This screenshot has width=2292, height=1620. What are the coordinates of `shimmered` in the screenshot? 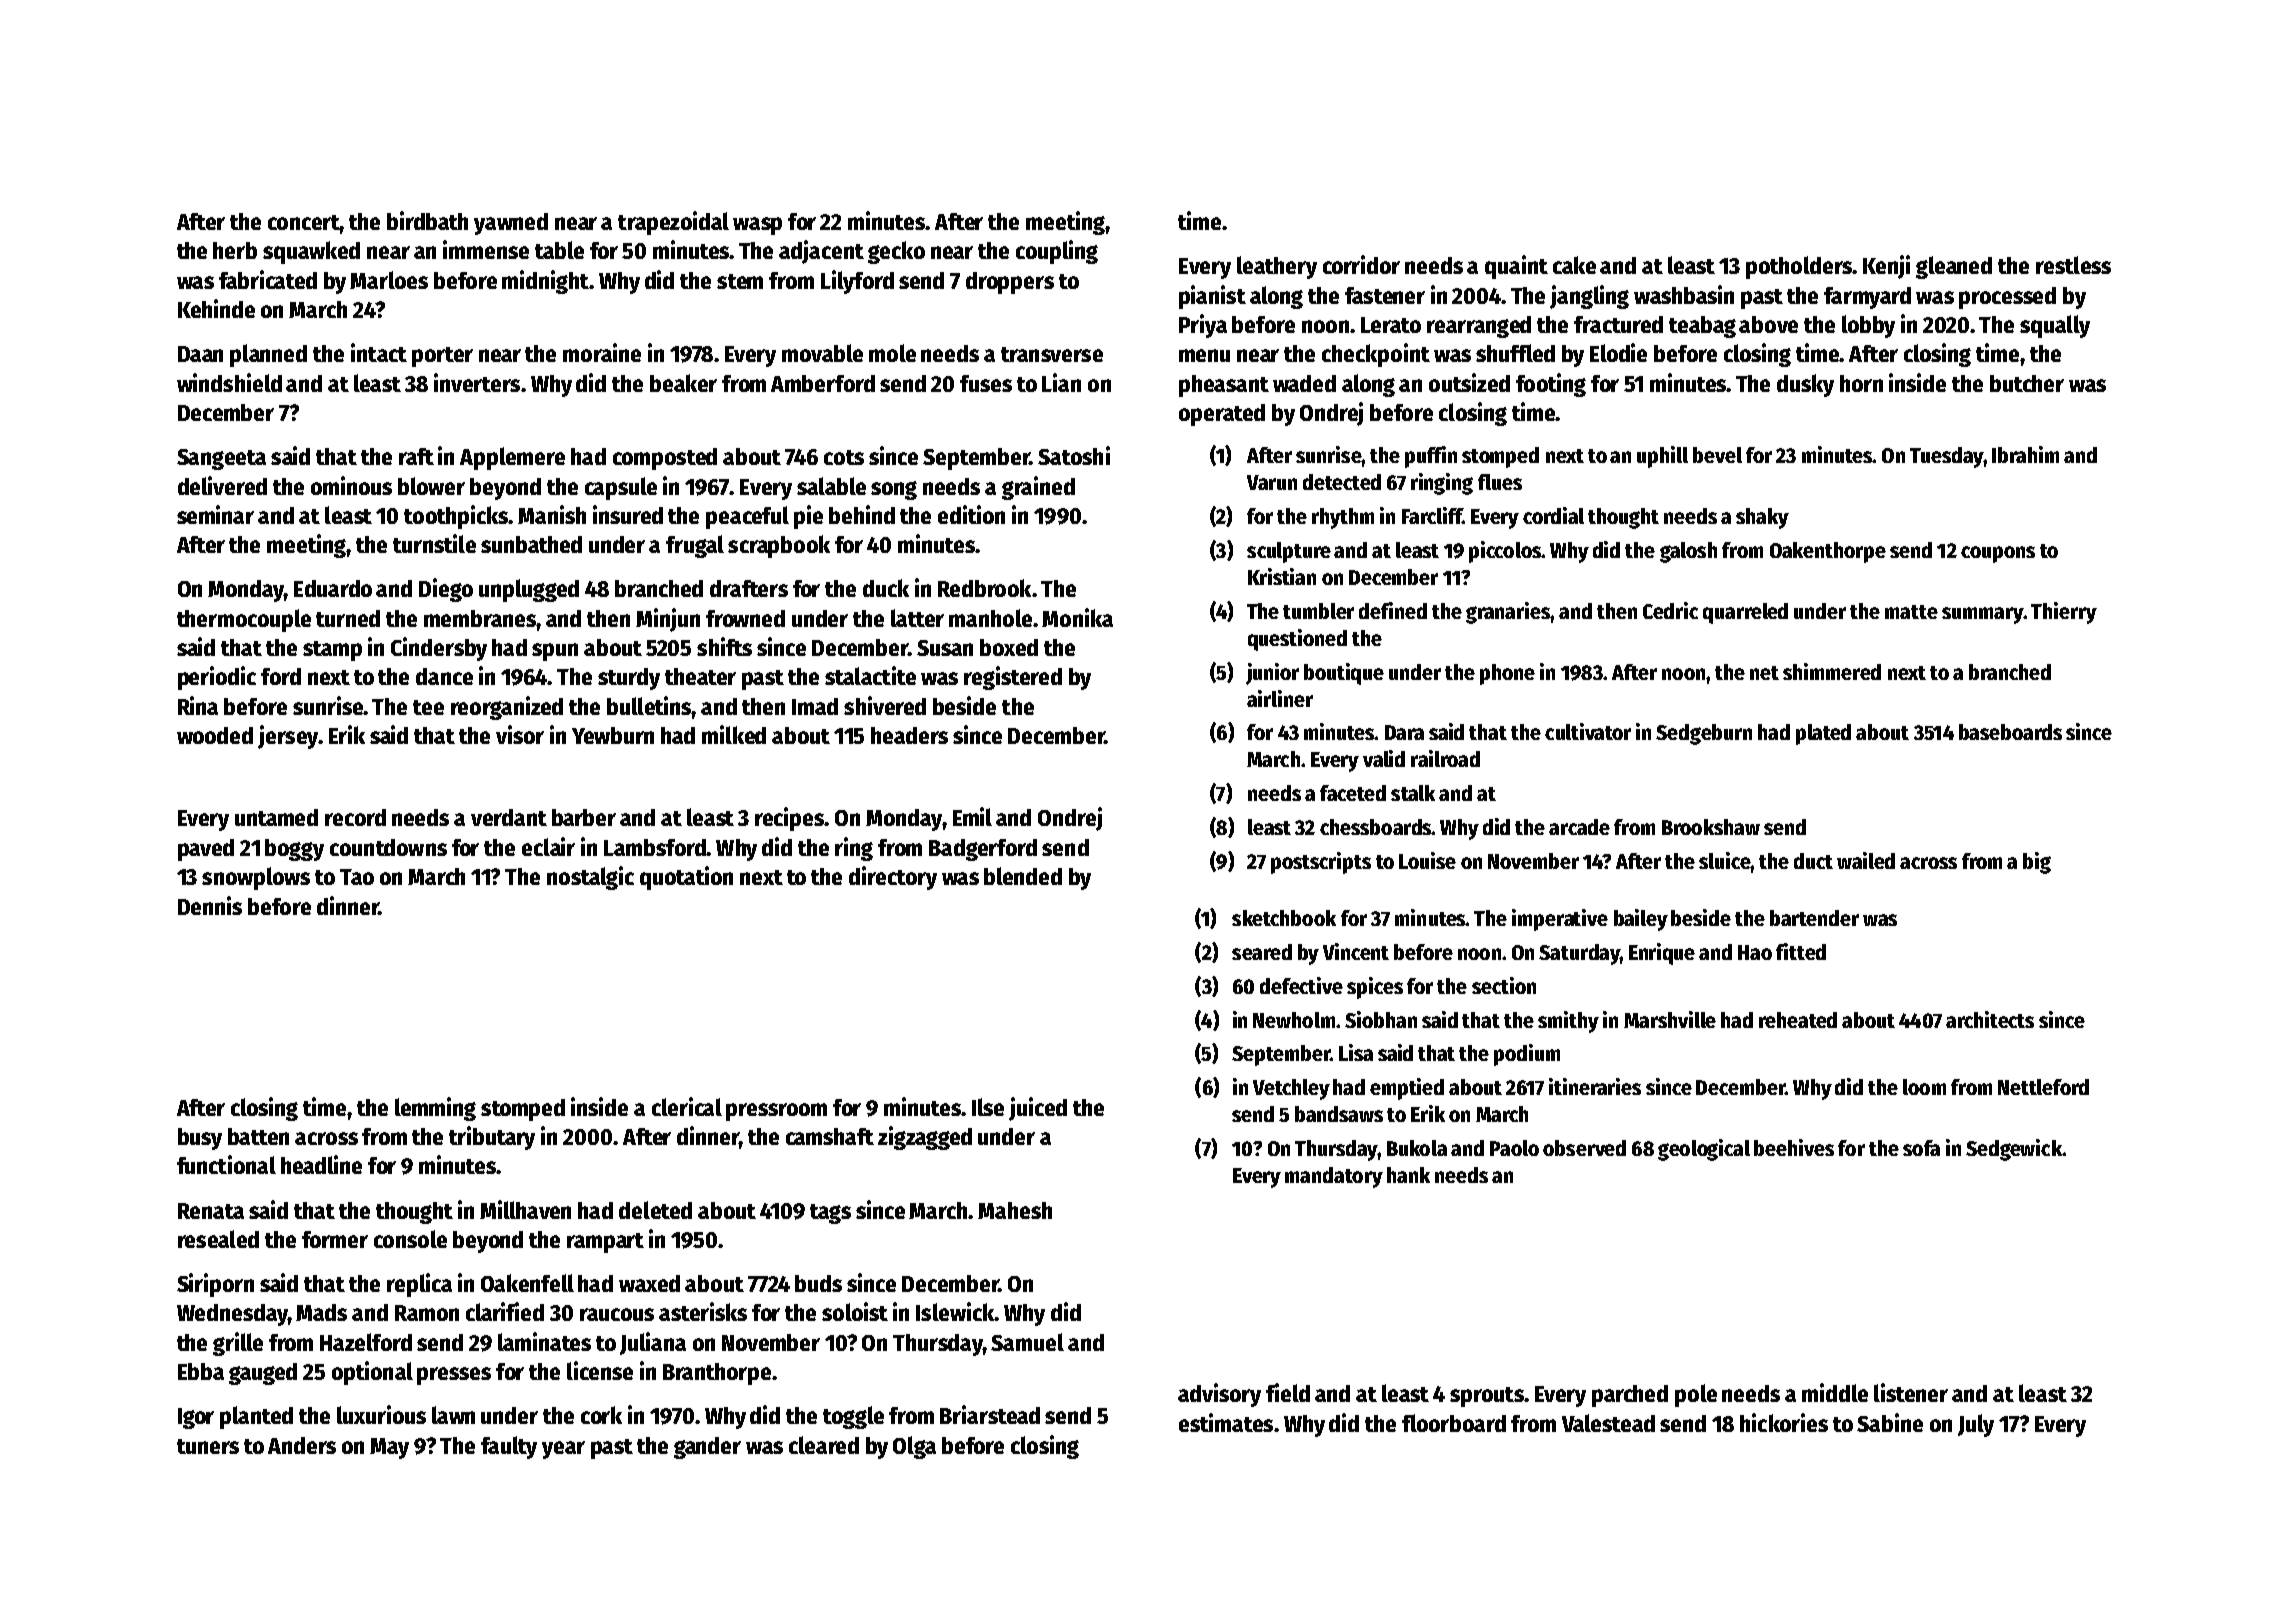 It's located at (1832, 671).
